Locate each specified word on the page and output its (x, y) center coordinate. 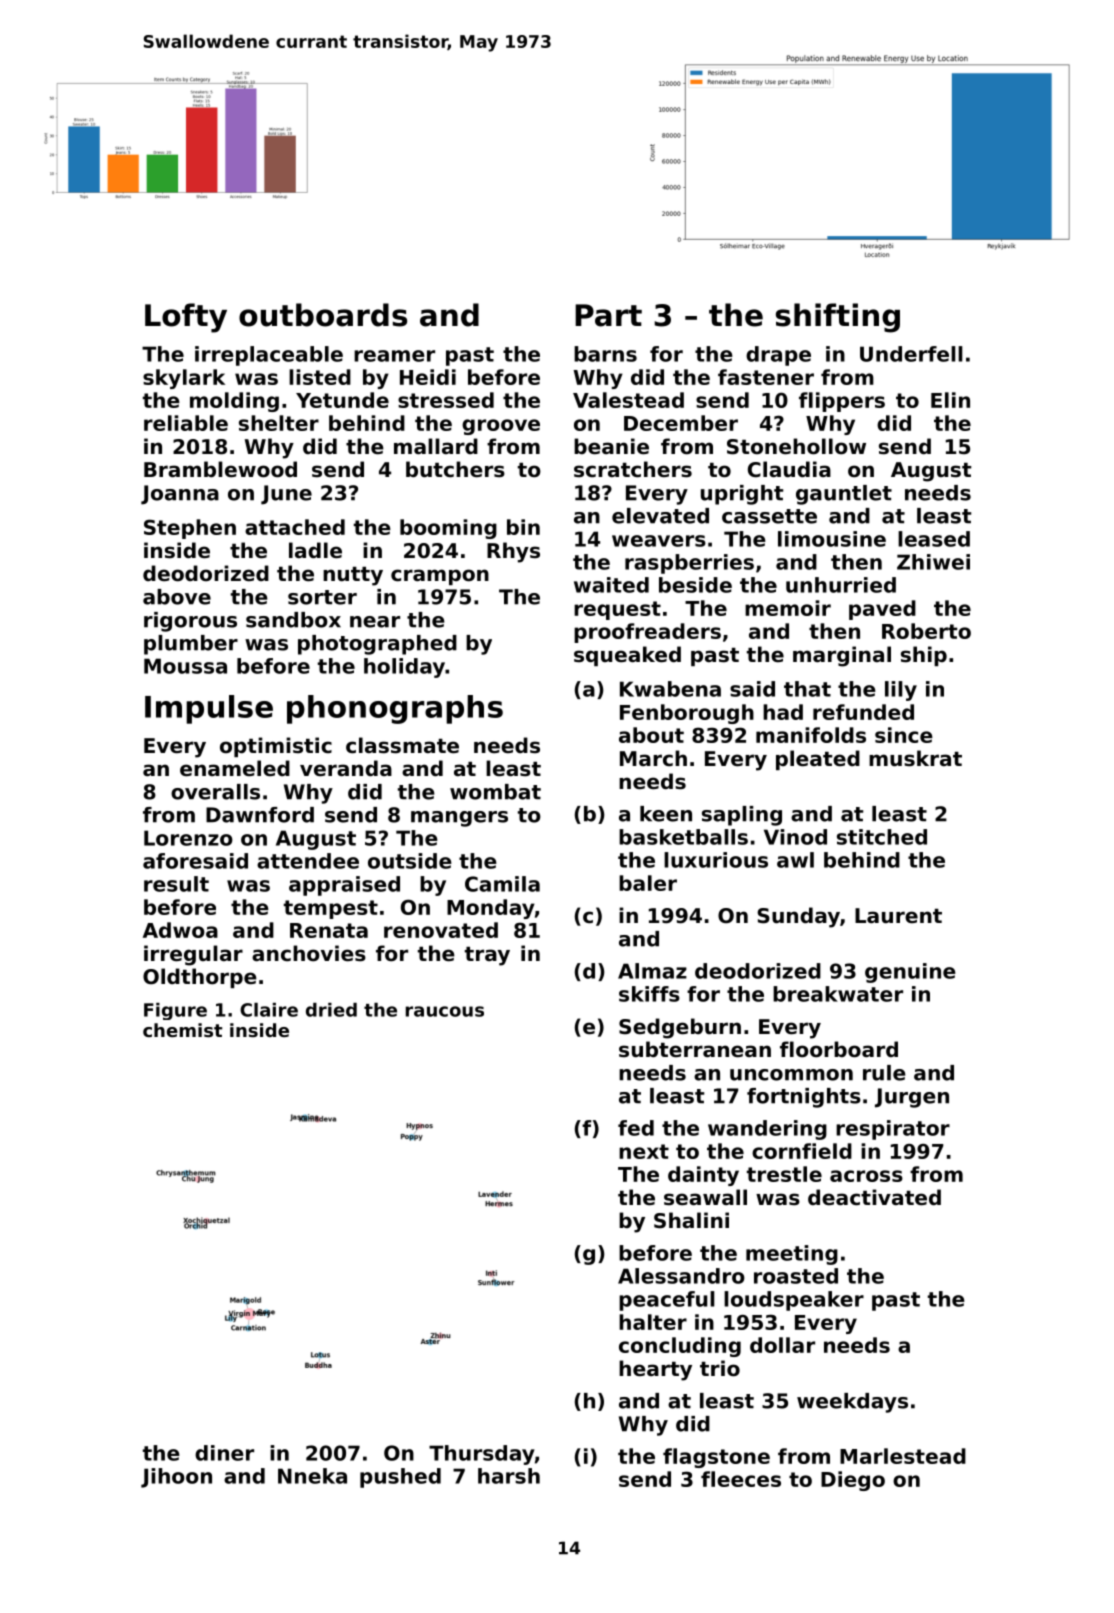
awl (795, 860)
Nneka (312, 1476)
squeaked (627, 656)
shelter (279, 423)
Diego (853, 1481)
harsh (509, 1476)
